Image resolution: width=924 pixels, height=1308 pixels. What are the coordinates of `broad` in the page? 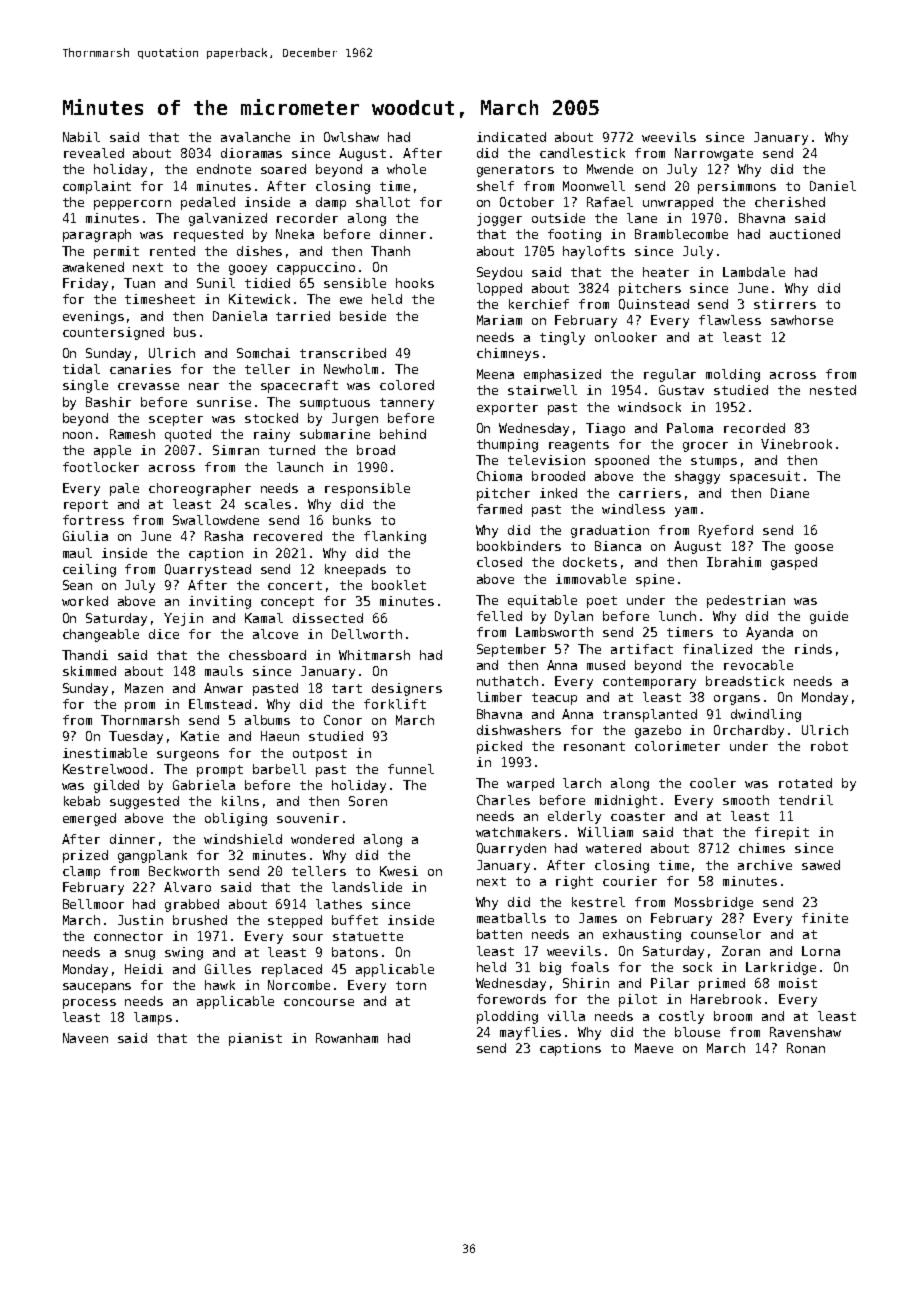 It's located at (376, 450).
